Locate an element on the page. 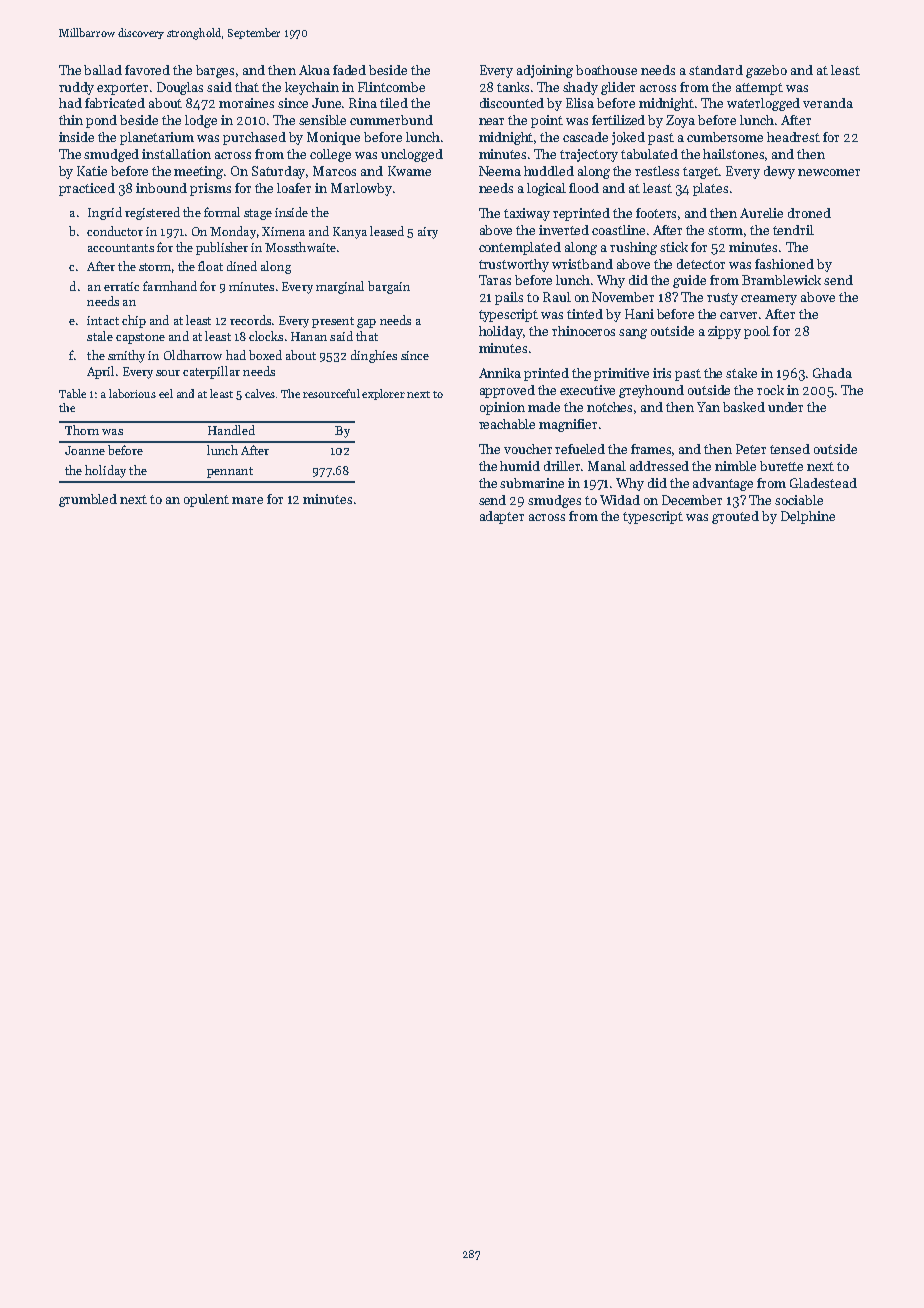 This image has width=924, height=1308. voucher is located at coordinates (528, 449).
